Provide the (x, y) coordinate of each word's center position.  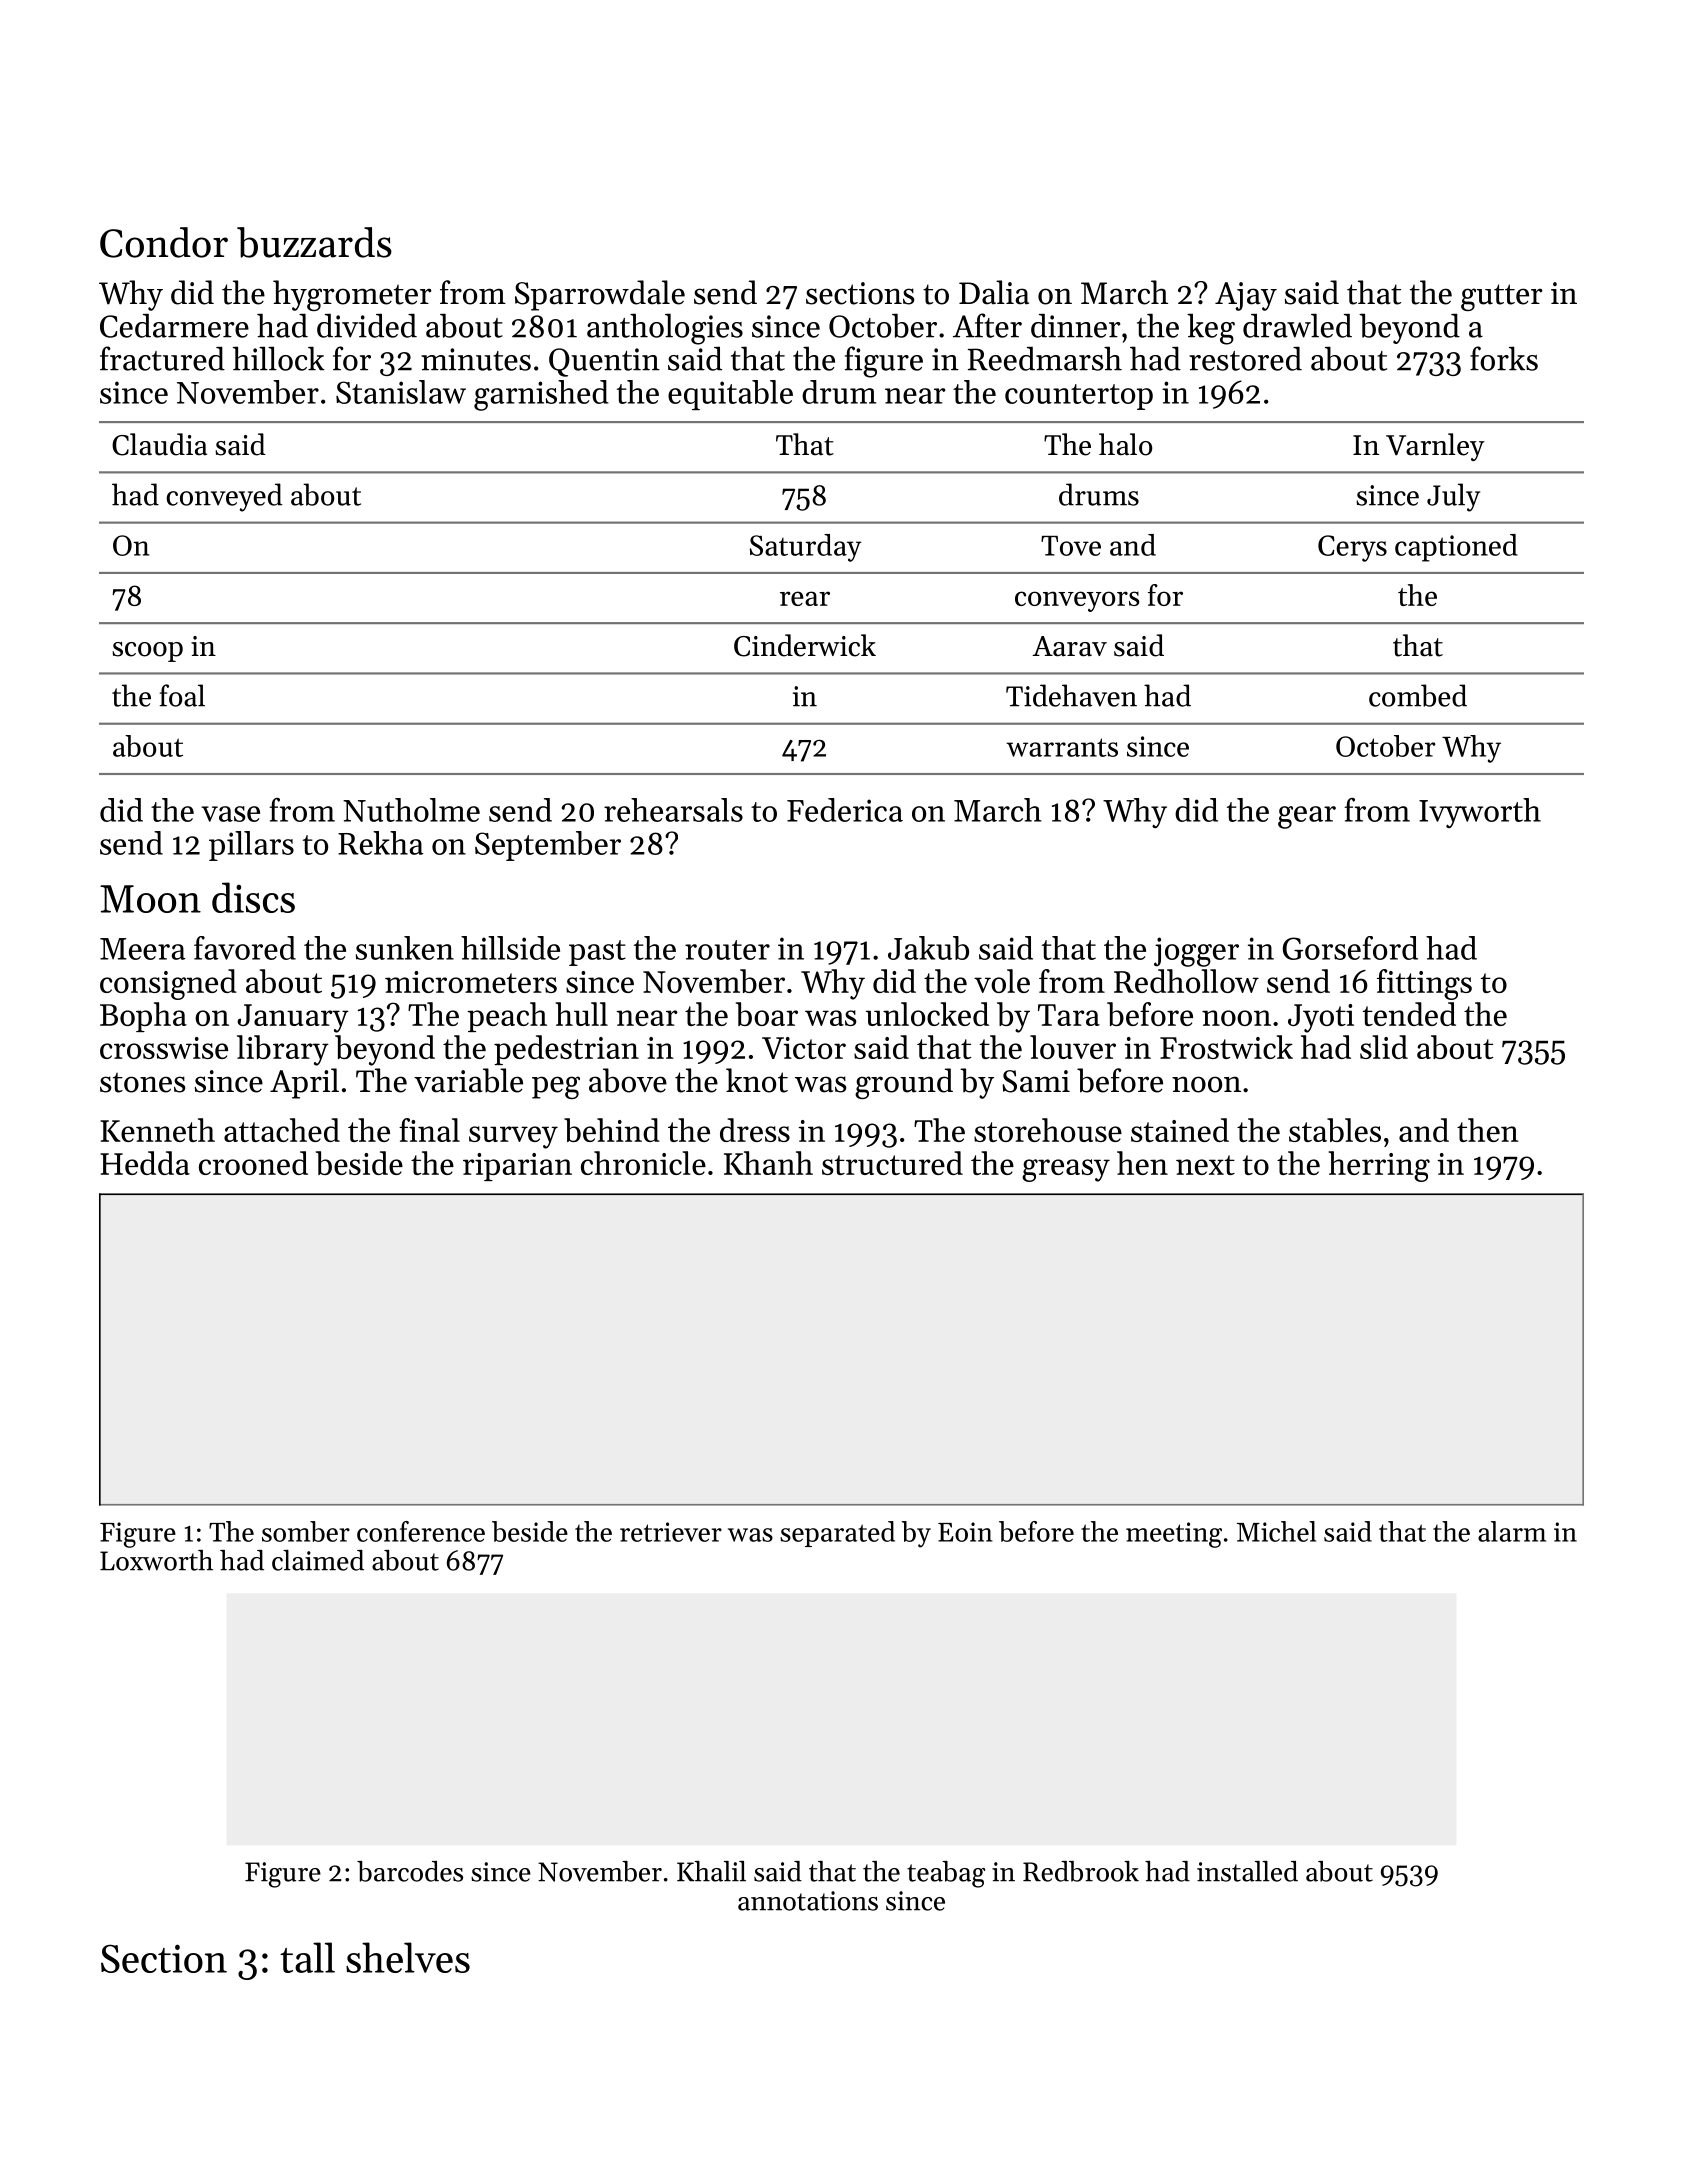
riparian (517, 1167)
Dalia (994, 292)
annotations (808, 1901)
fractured (162, 358)
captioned (1456, 548)
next (1205, 1165)
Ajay (1246, 296)
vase (230, 814)
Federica (845, 810)
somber (306, 1531)
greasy (1066, 1170)
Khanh (768, 1163)
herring (1379, 1166)
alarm (1512, 1531)
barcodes (410, 1871)
